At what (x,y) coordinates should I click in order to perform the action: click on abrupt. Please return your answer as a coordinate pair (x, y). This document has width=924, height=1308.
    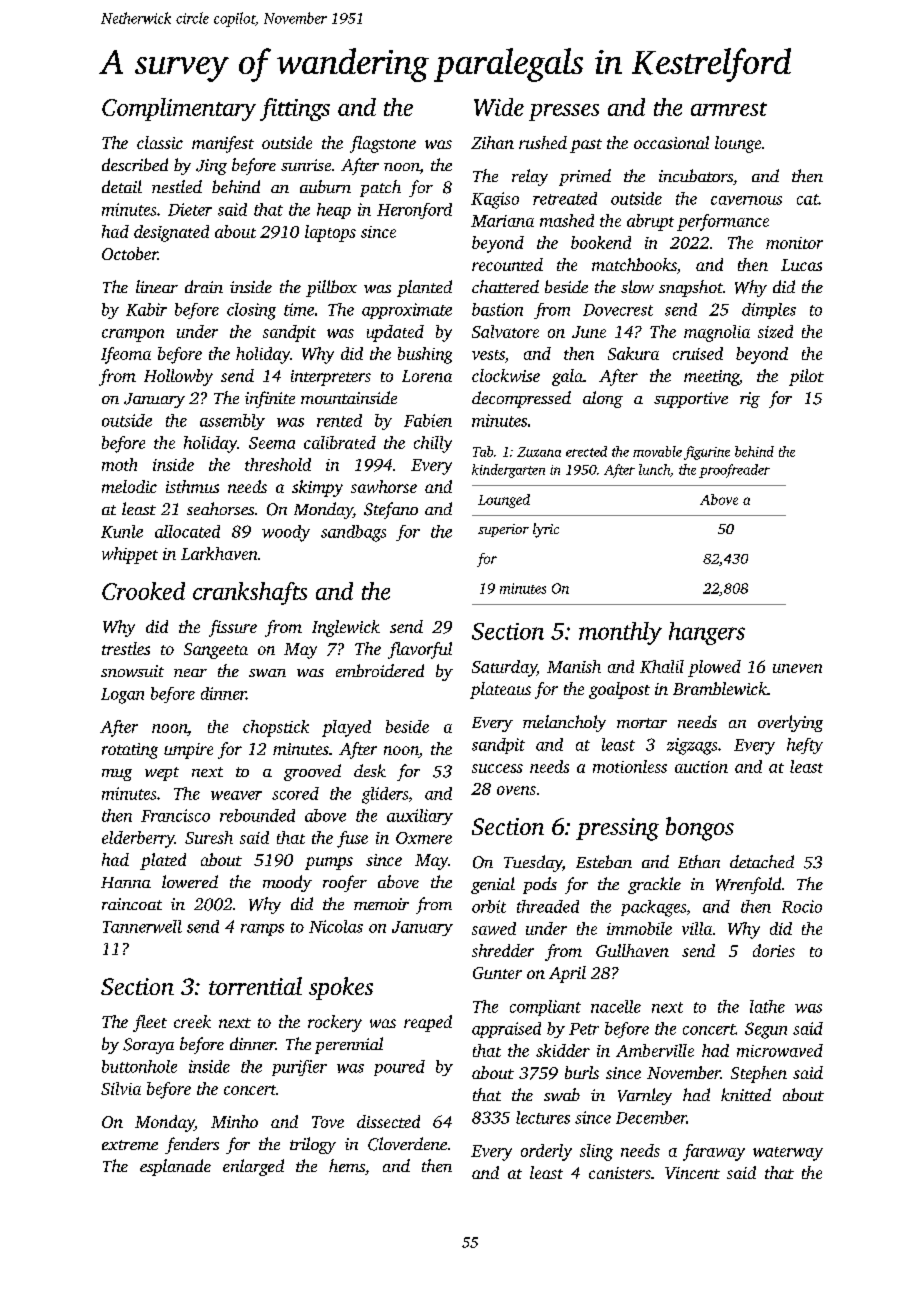
    Looking at the image, I should click on (650, 222).
